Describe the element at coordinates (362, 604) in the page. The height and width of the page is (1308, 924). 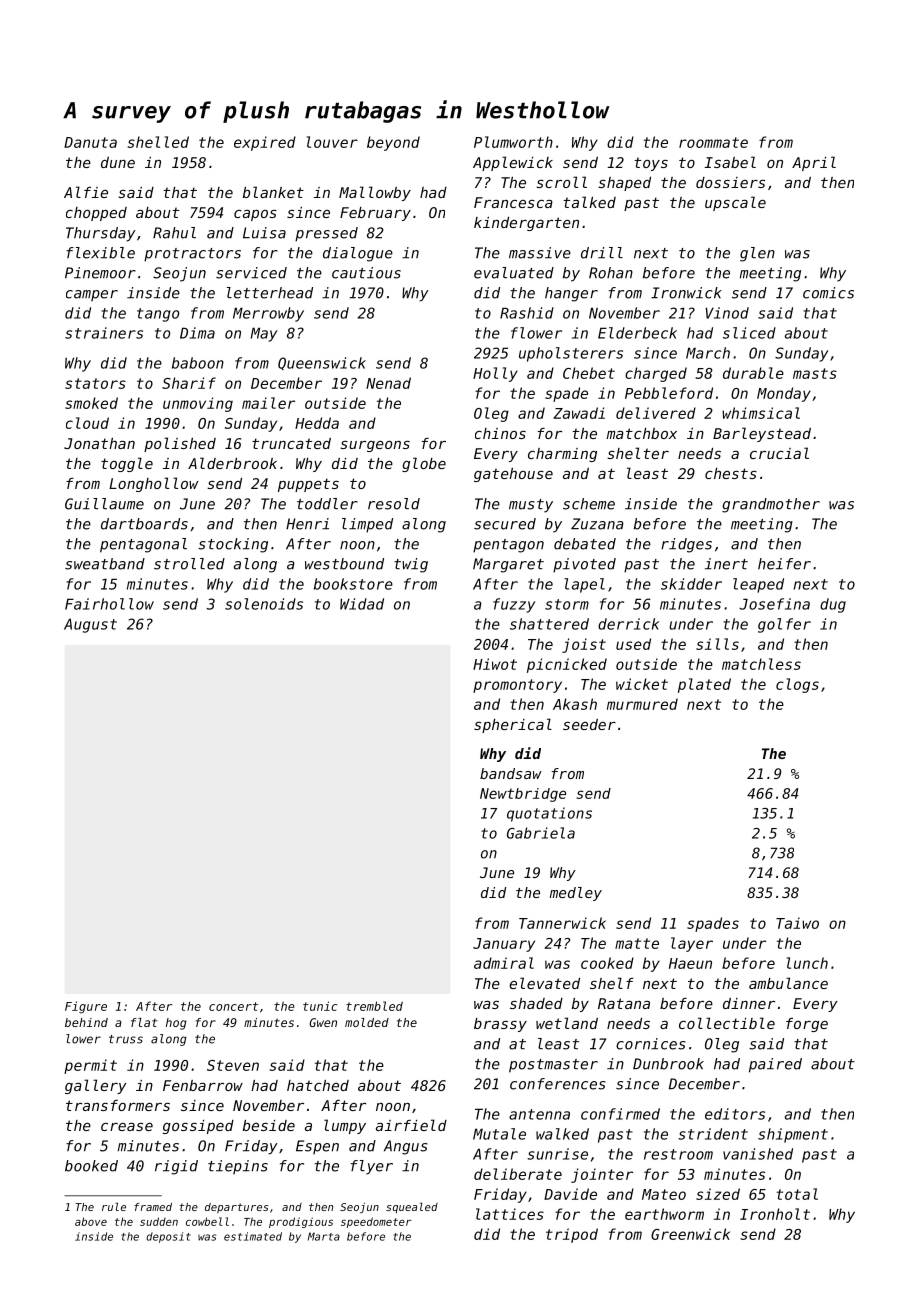
I see `Widad` at that location.
